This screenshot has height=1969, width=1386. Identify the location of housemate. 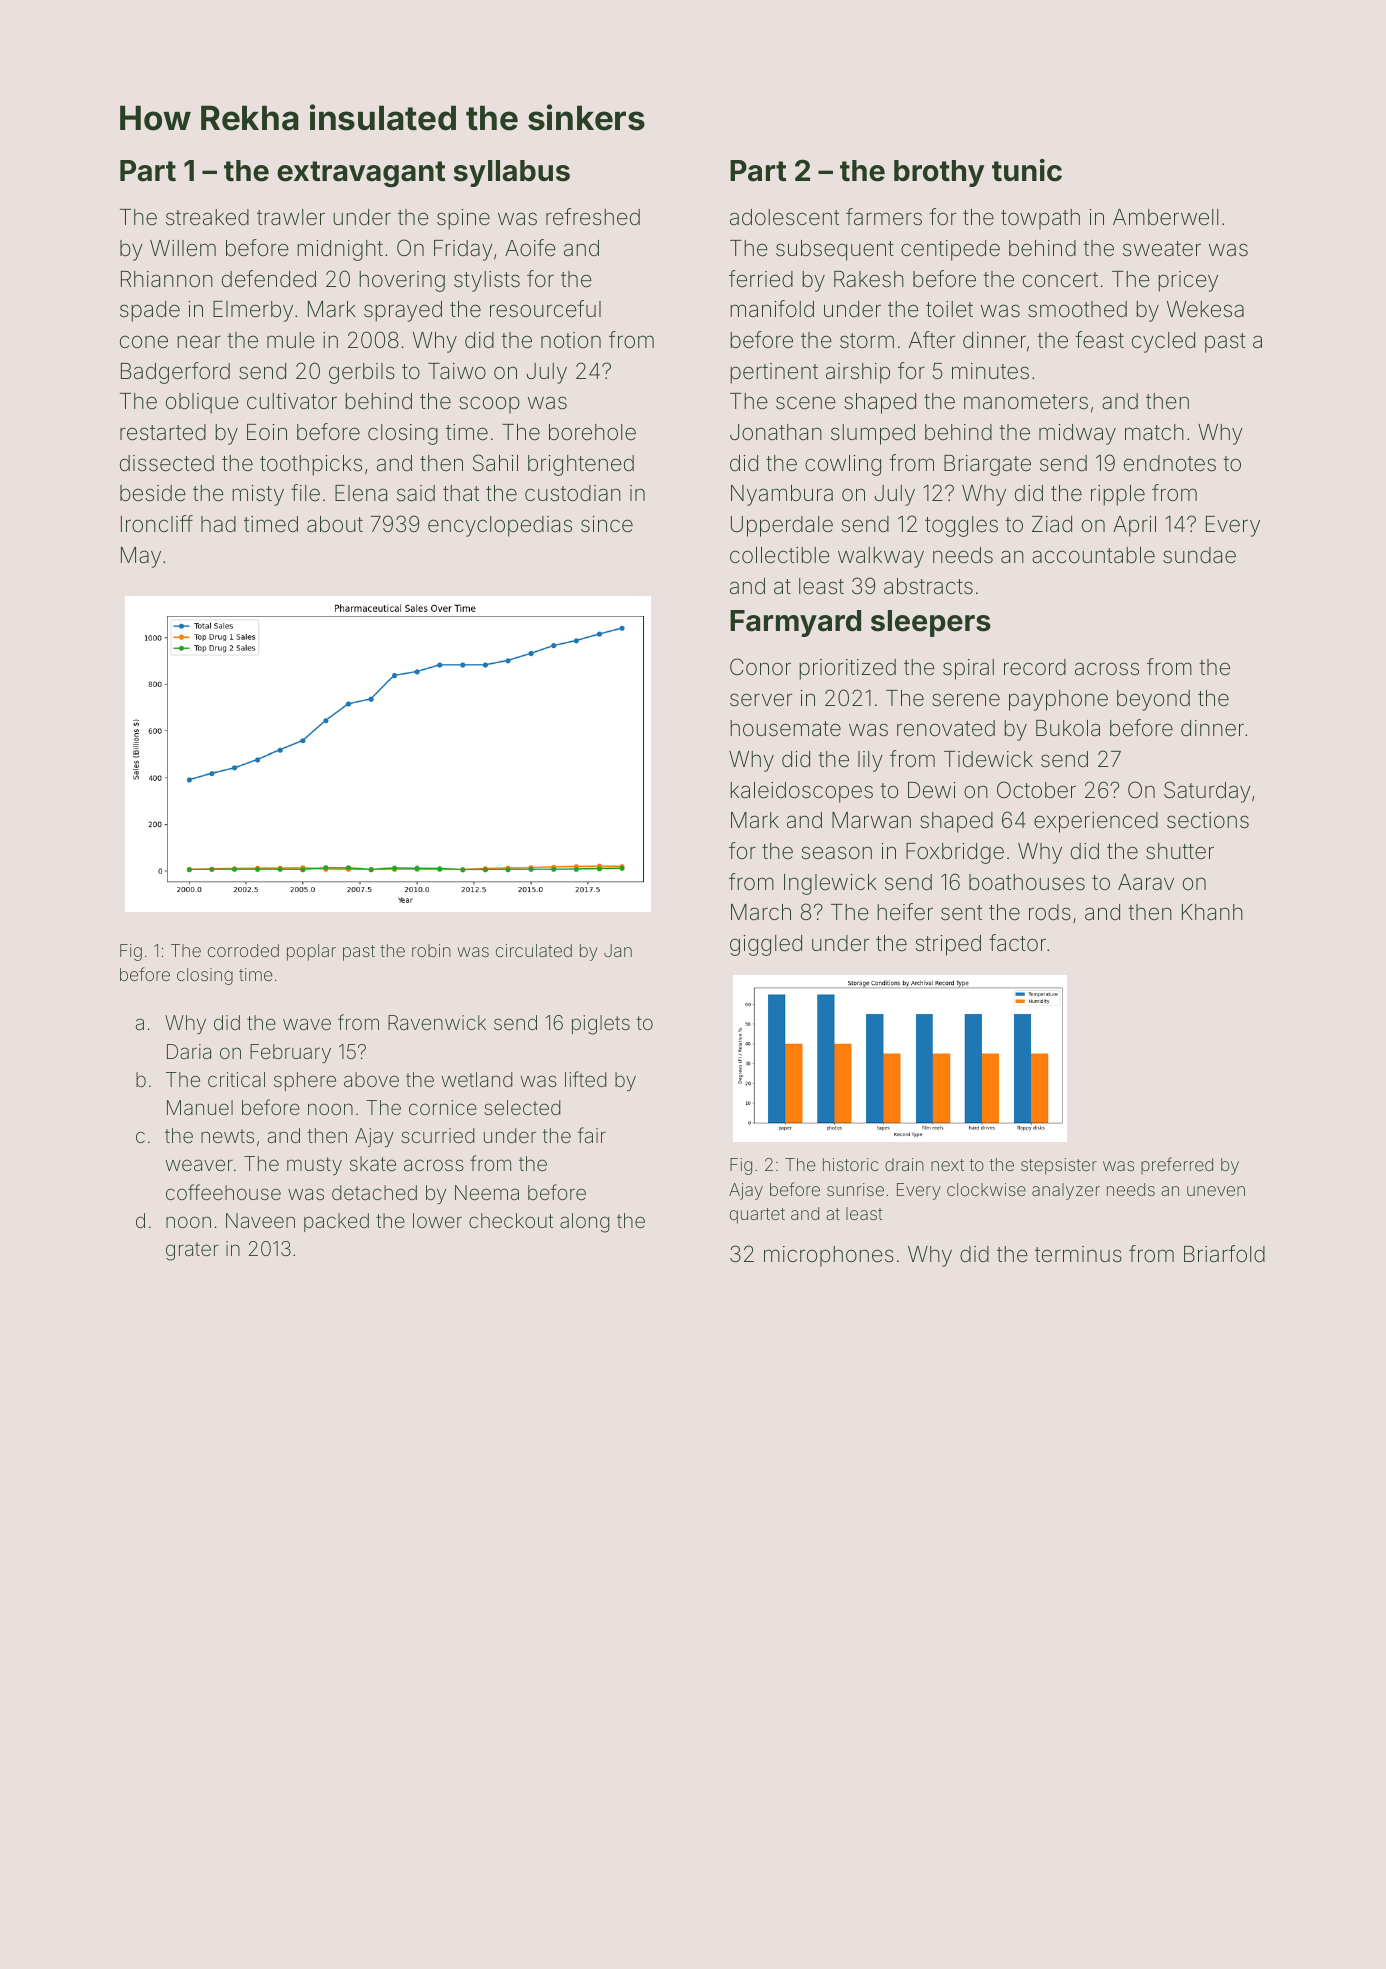
(785, 728).
